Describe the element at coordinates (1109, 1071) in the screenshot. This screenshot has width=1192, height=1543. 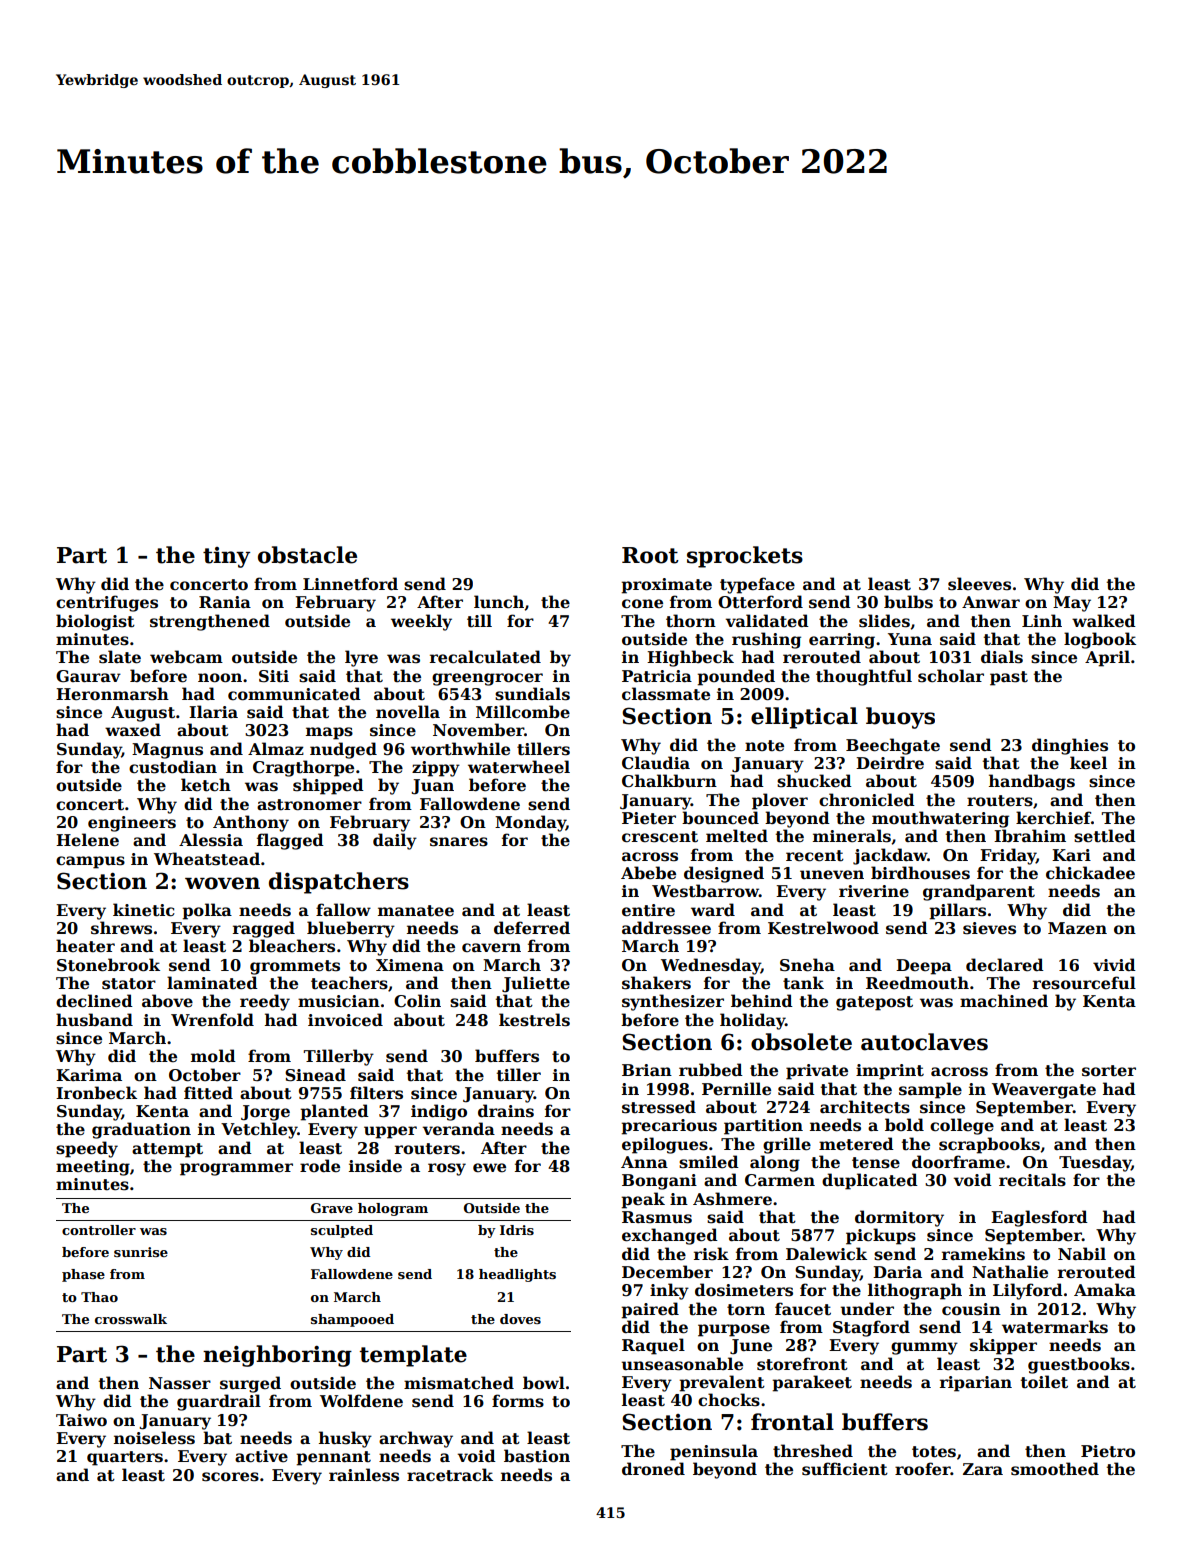
I see `sorter` at that location.
